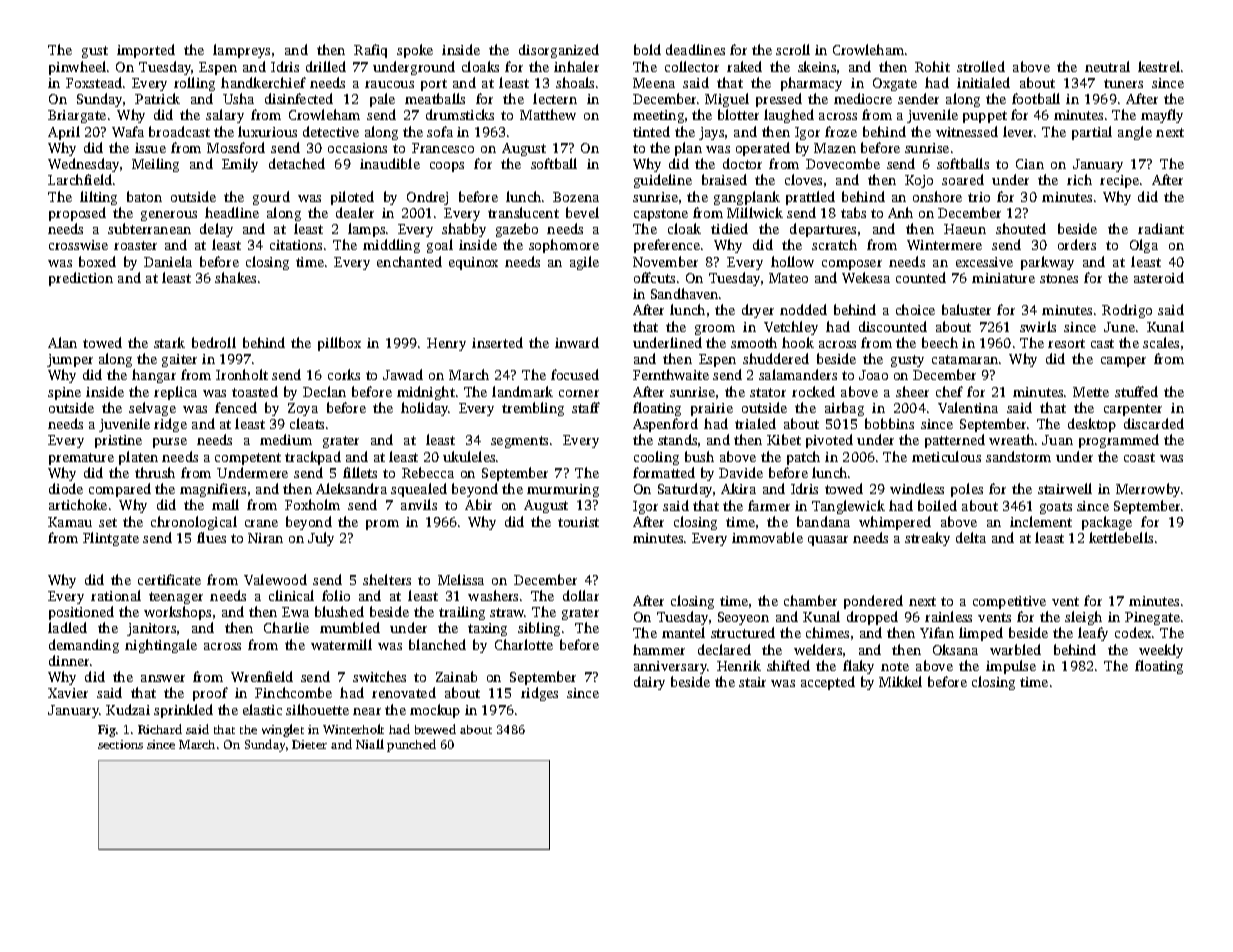 Image resolution: width=1233 pixels, height=952 pixels. Describe the element at coordinates (275, 579) in the document. I see `Valewood` at that location.
